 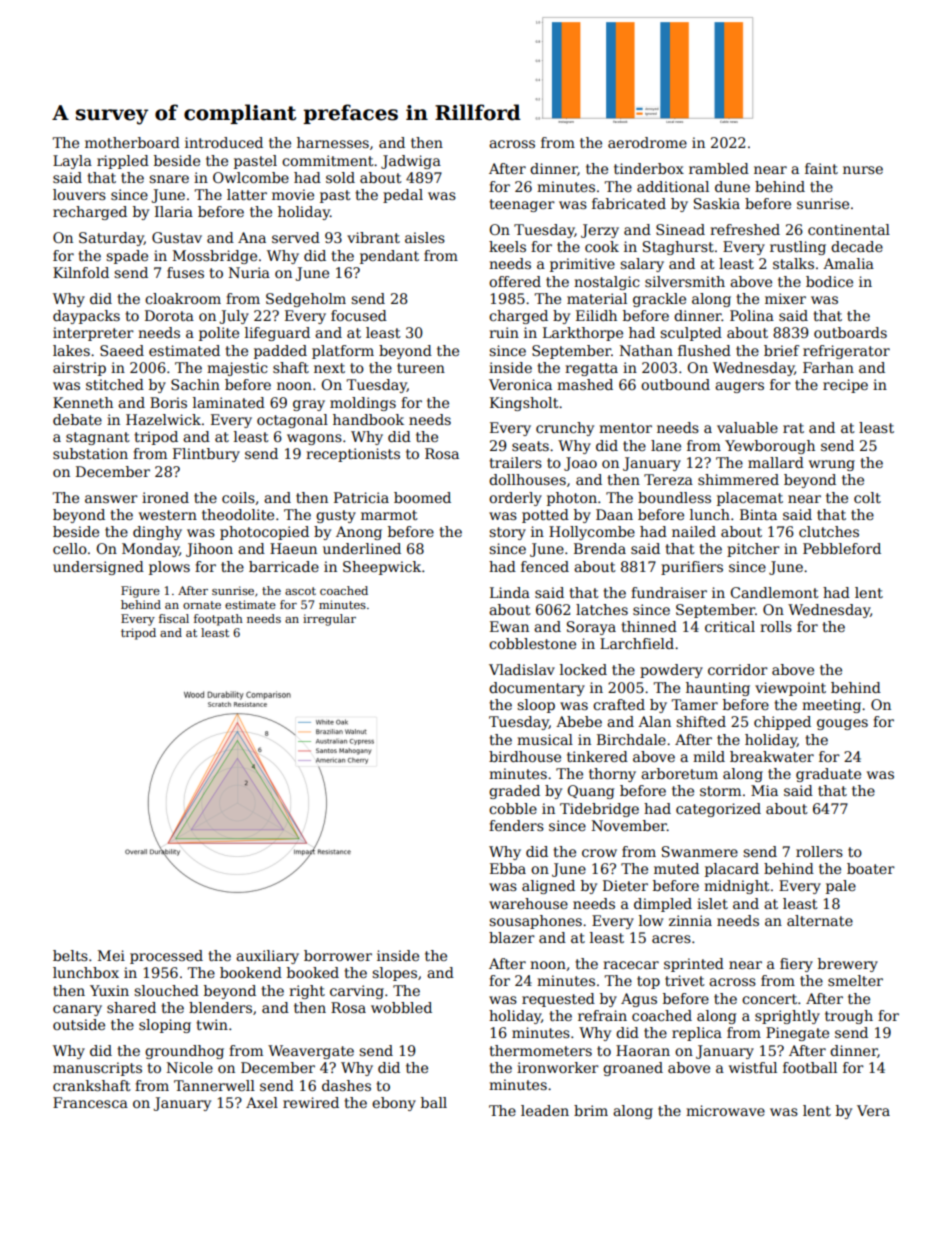 What do you see at coordinates (845, 386) in the document?
I see `recipe` at bounding box center [845, 386].
